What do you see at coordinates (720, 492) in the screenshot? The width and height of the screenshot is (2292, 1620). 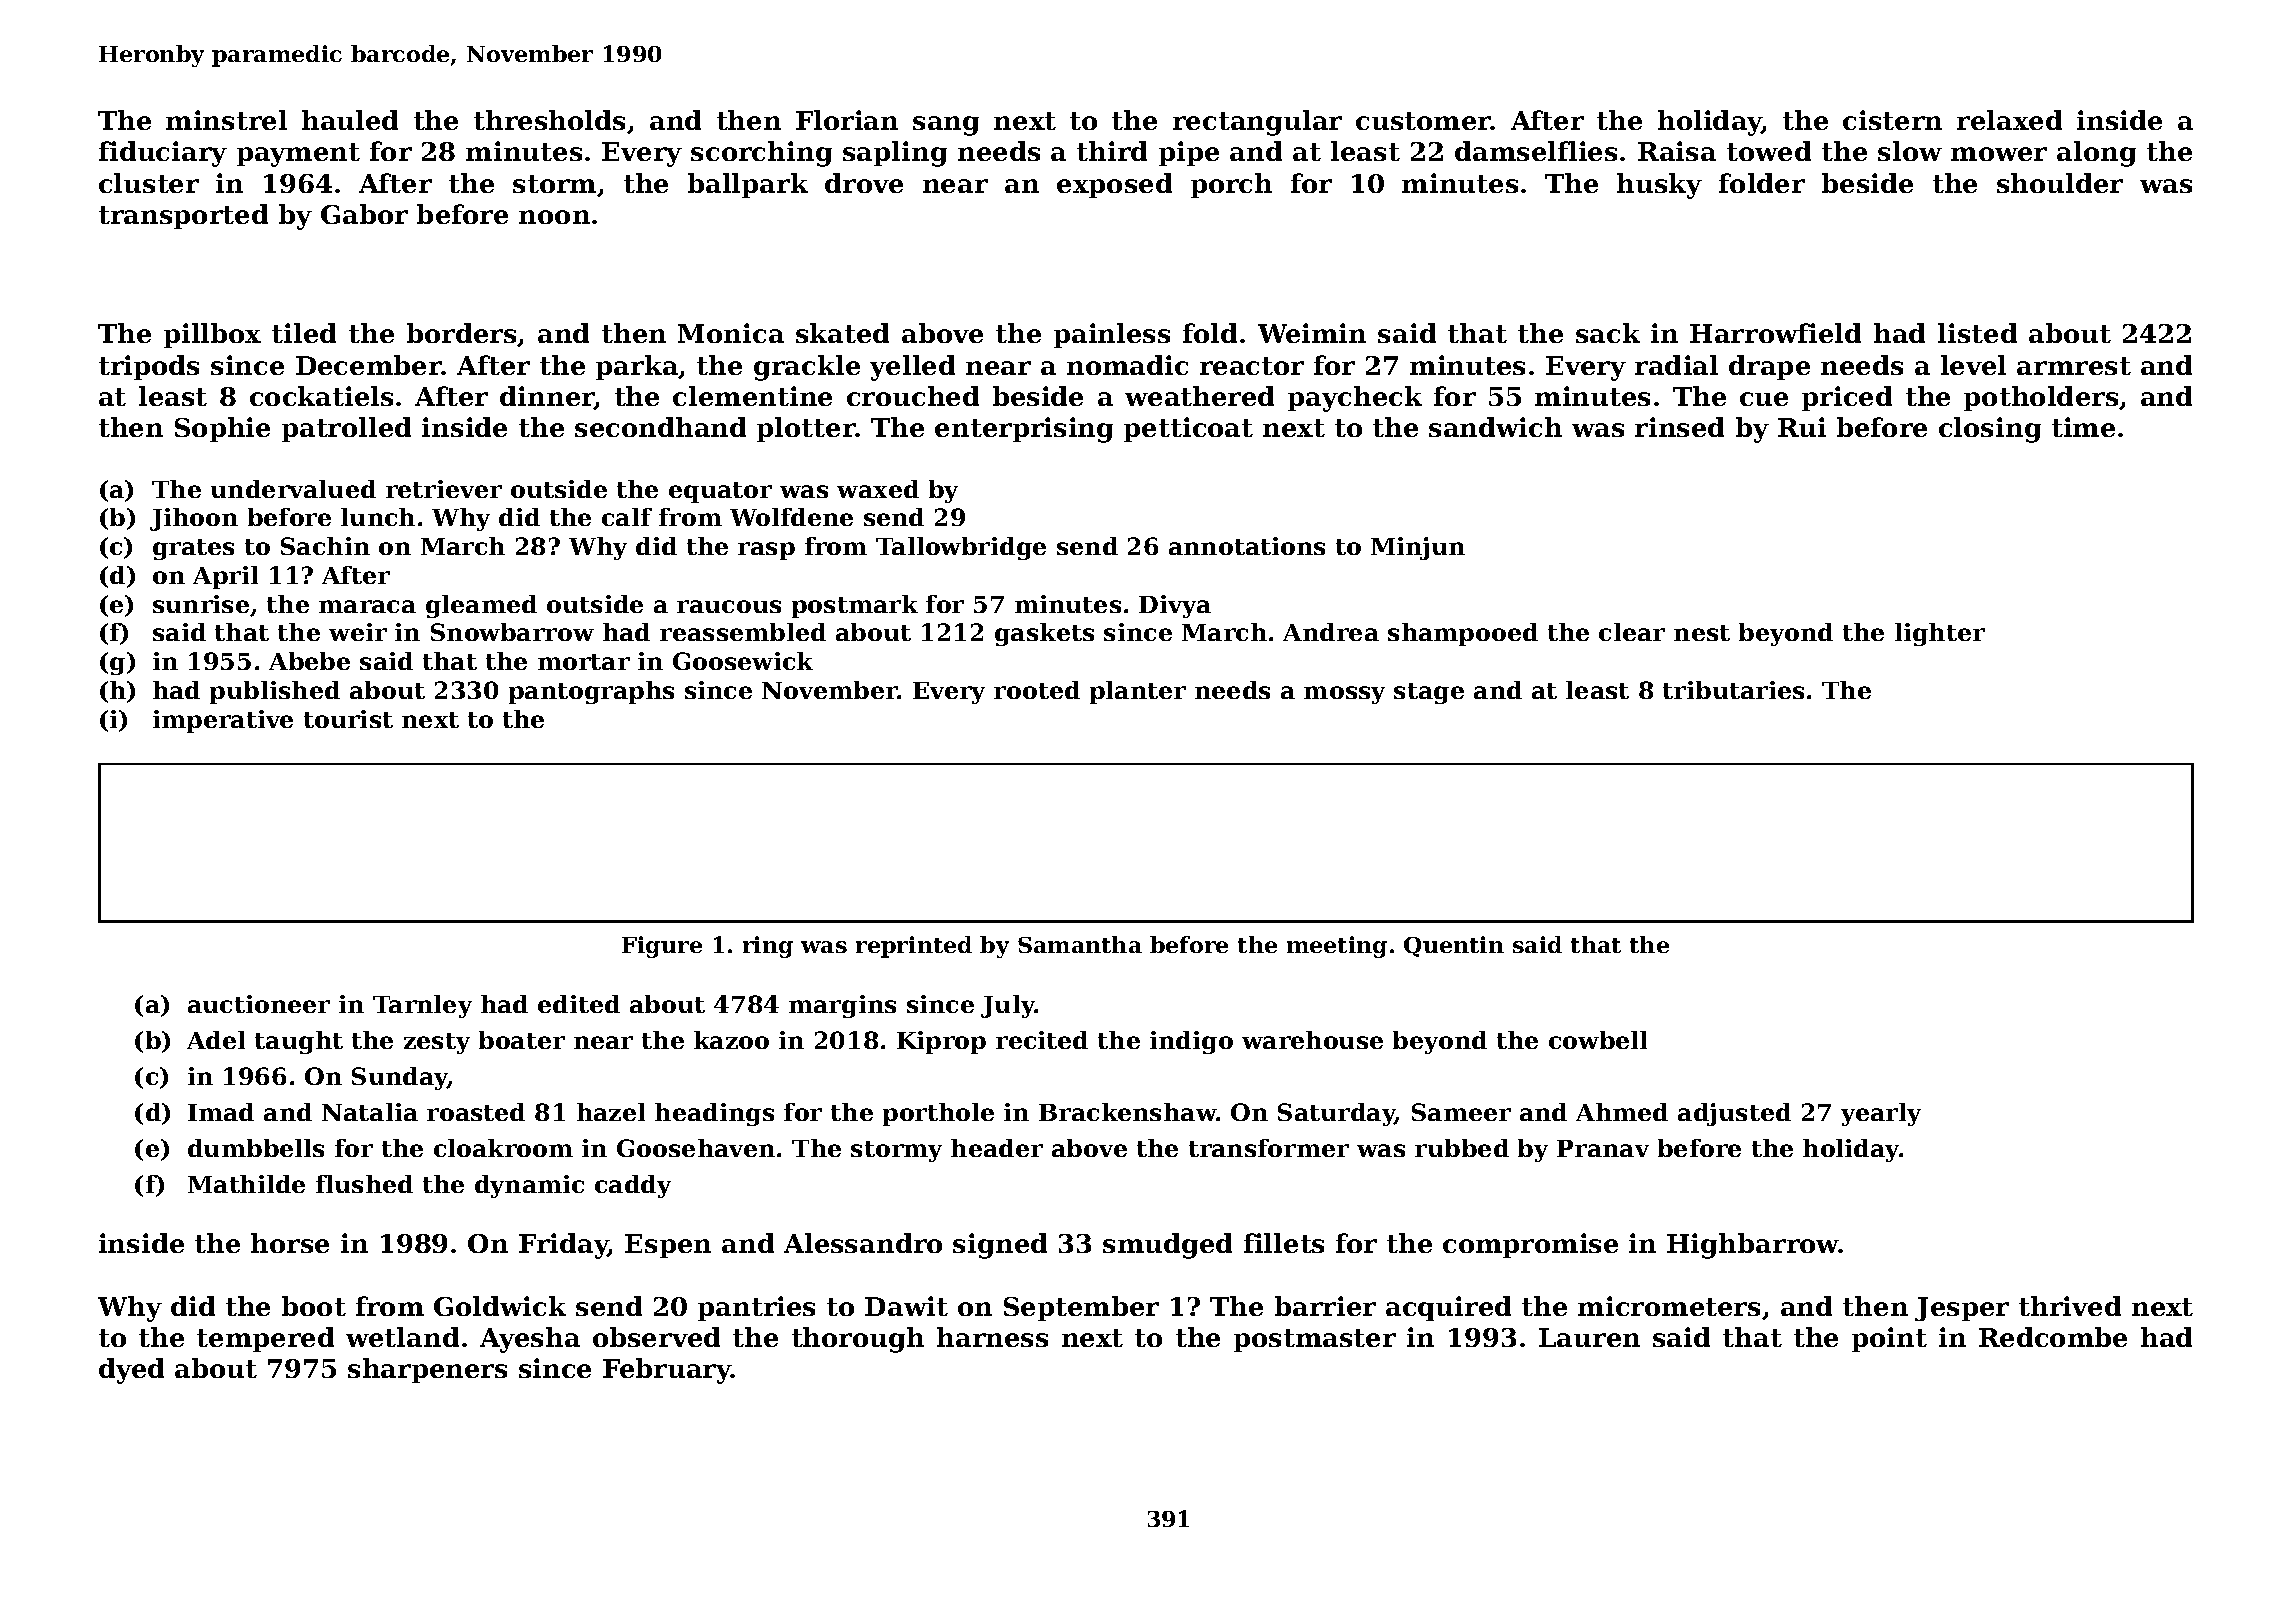 I see `equator` at bounding box center [720, 492].
